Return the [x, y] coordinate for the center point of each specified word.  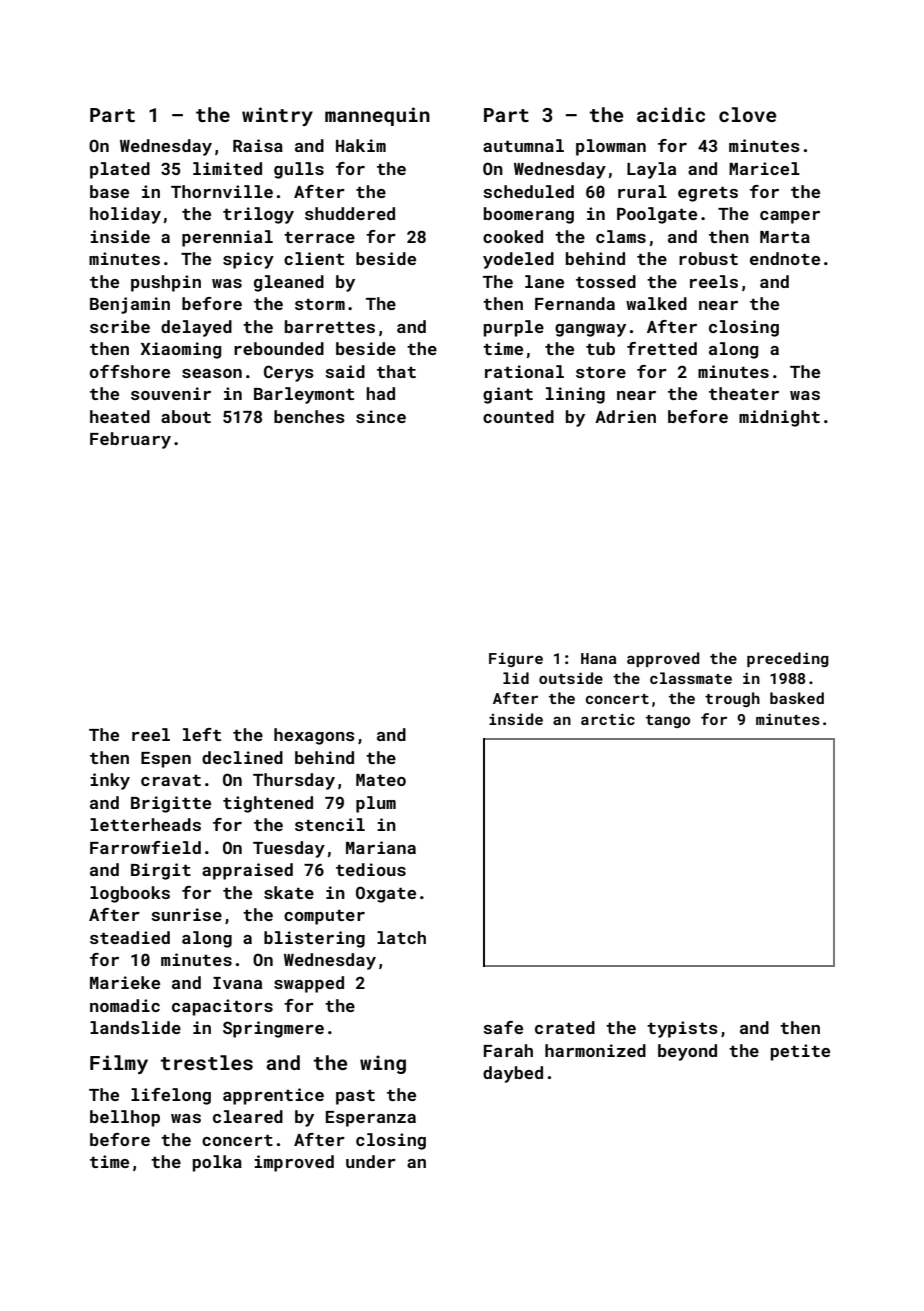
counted [518, 416]
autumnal [523, 145]
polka [217, 1163]
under [371, 1161]
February [130, 440]
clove [747, 114]
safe [503, 1027]
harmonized [595, 1050]
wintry [277, 116]
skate [289, 892]
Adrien [625, 416]
